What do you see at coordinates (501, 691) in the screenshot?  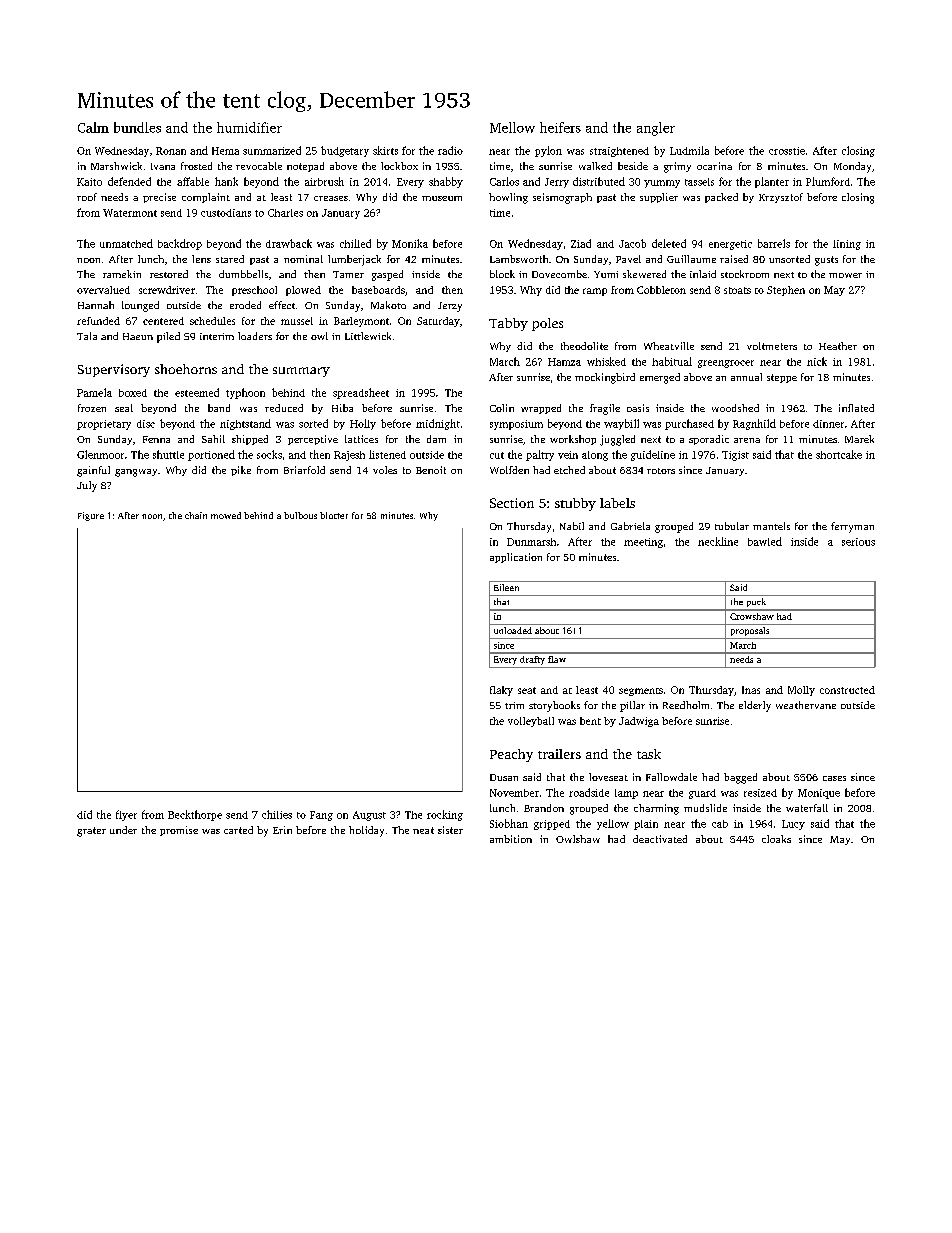 I see `flaky` at bounding box center [501, 691].
